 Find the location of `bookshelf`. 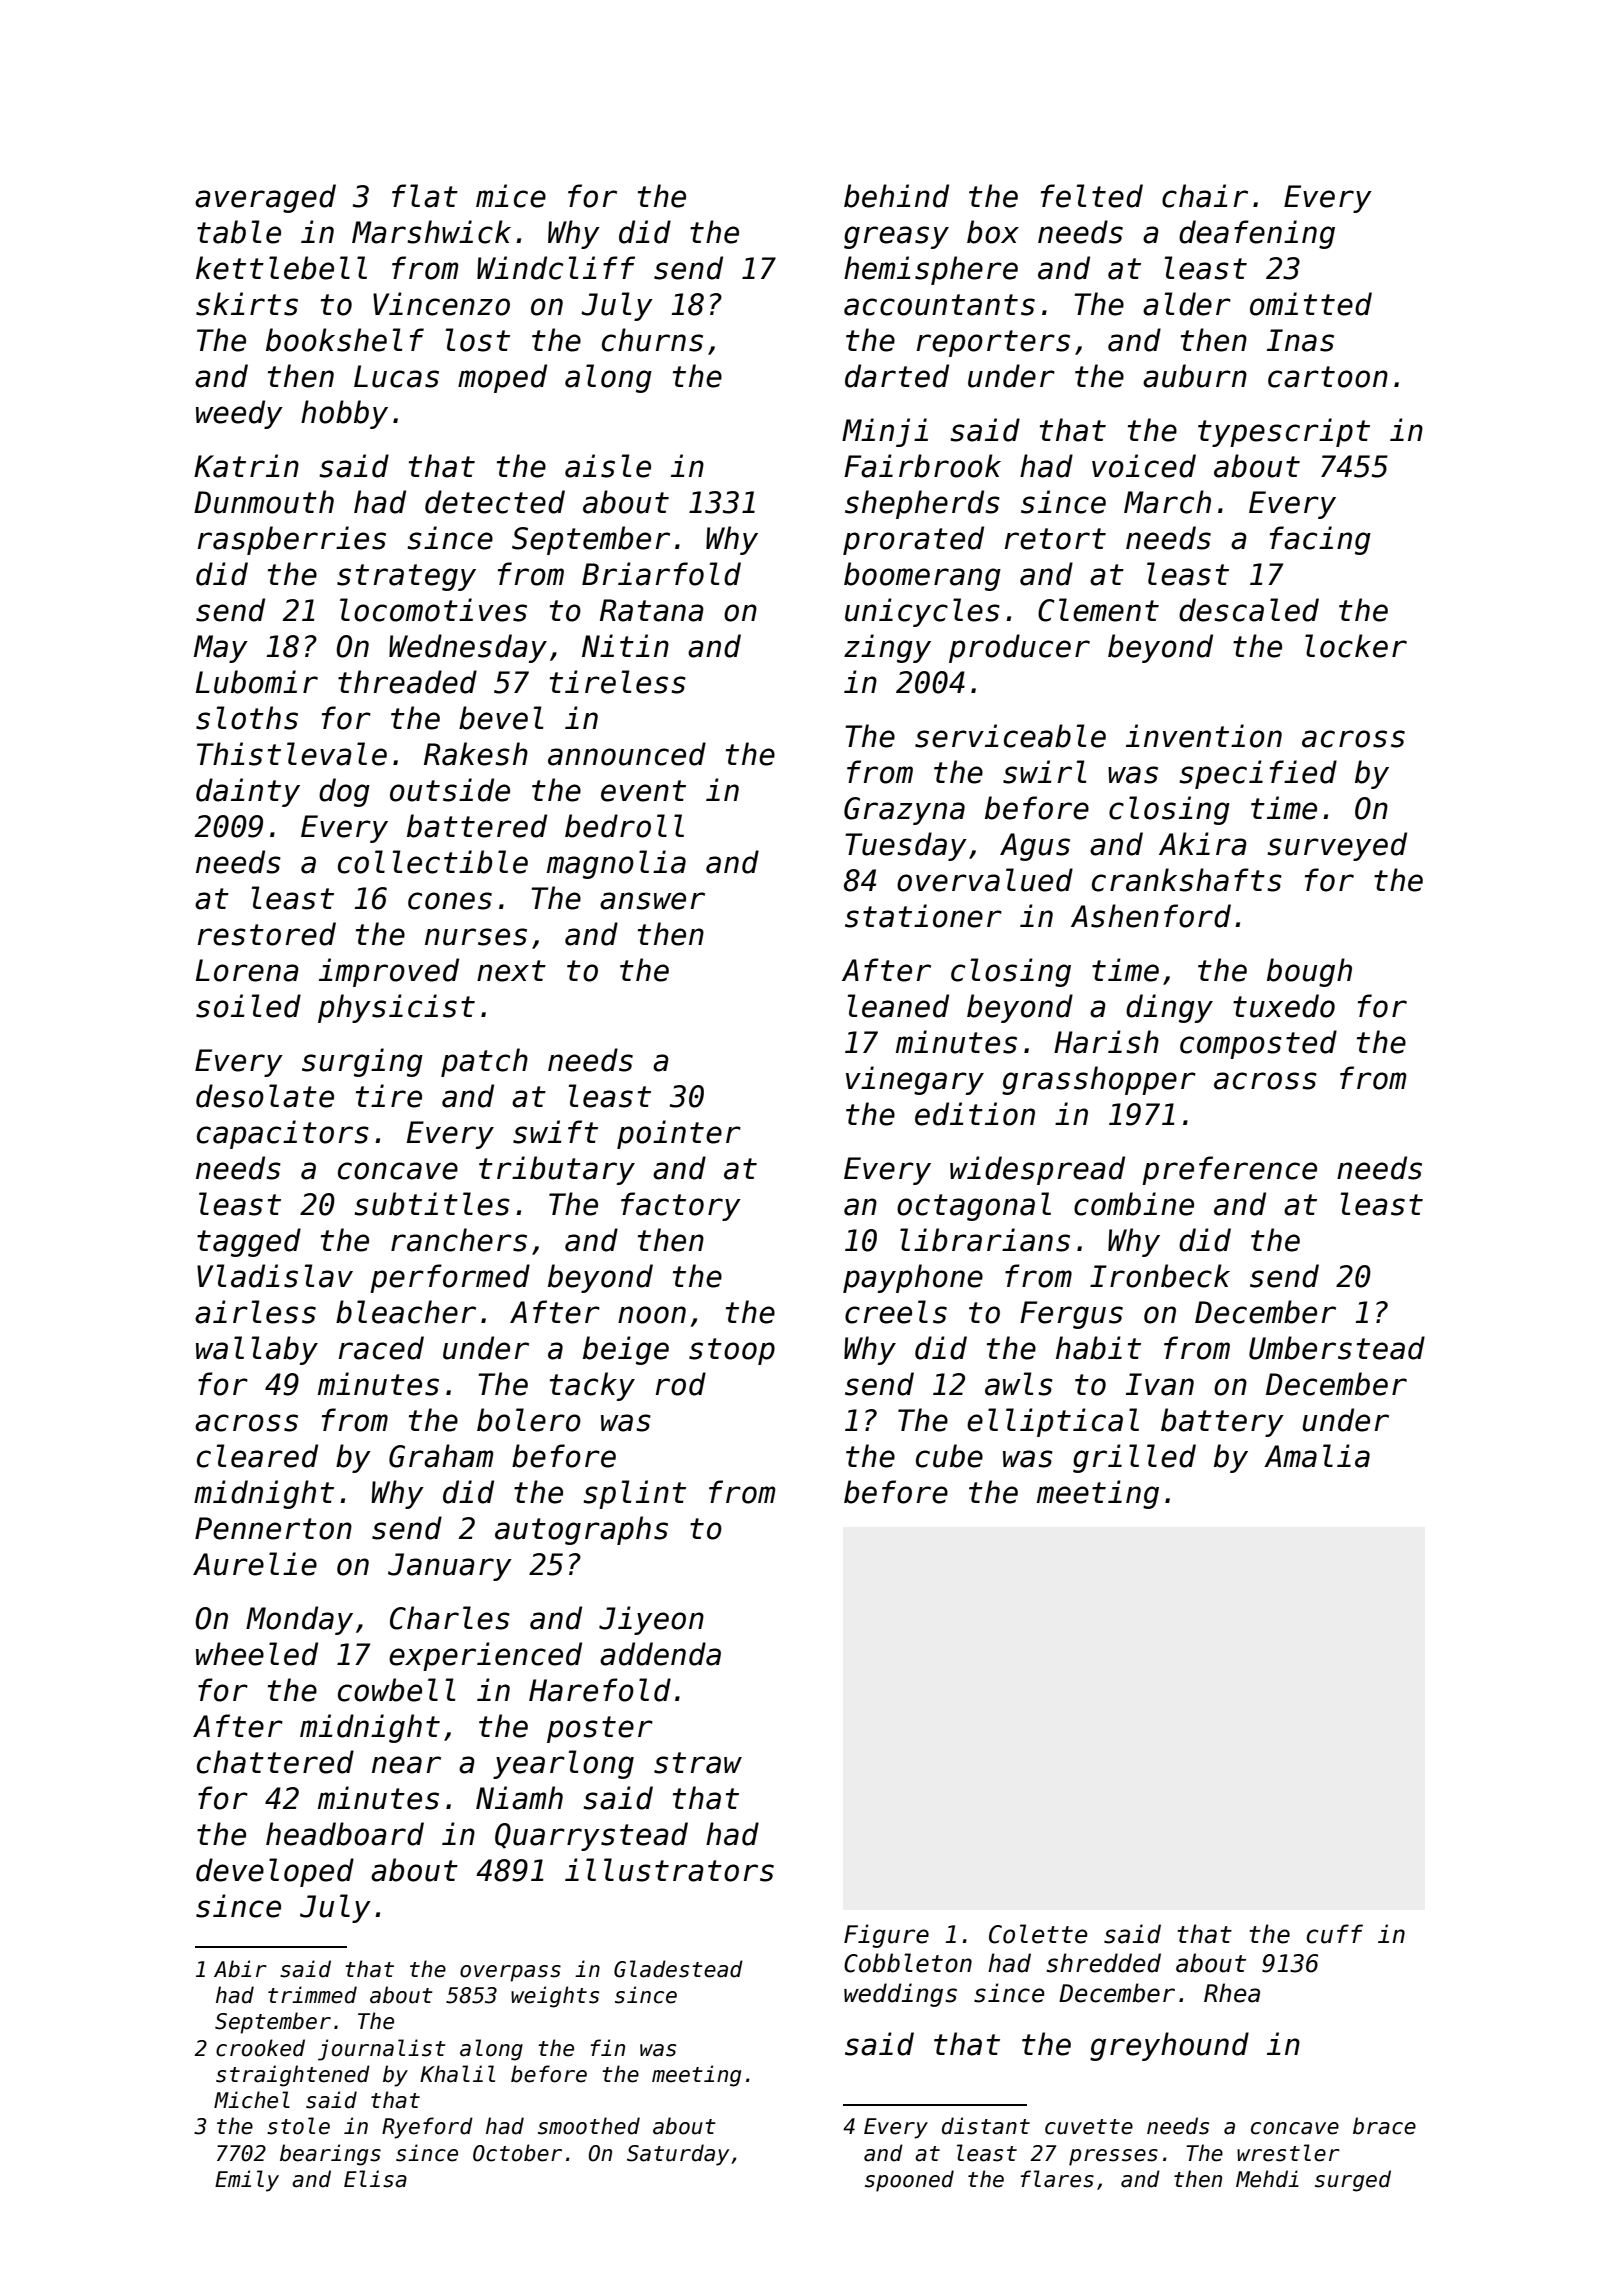

bookshelf is located at coordinates (345, 340).
